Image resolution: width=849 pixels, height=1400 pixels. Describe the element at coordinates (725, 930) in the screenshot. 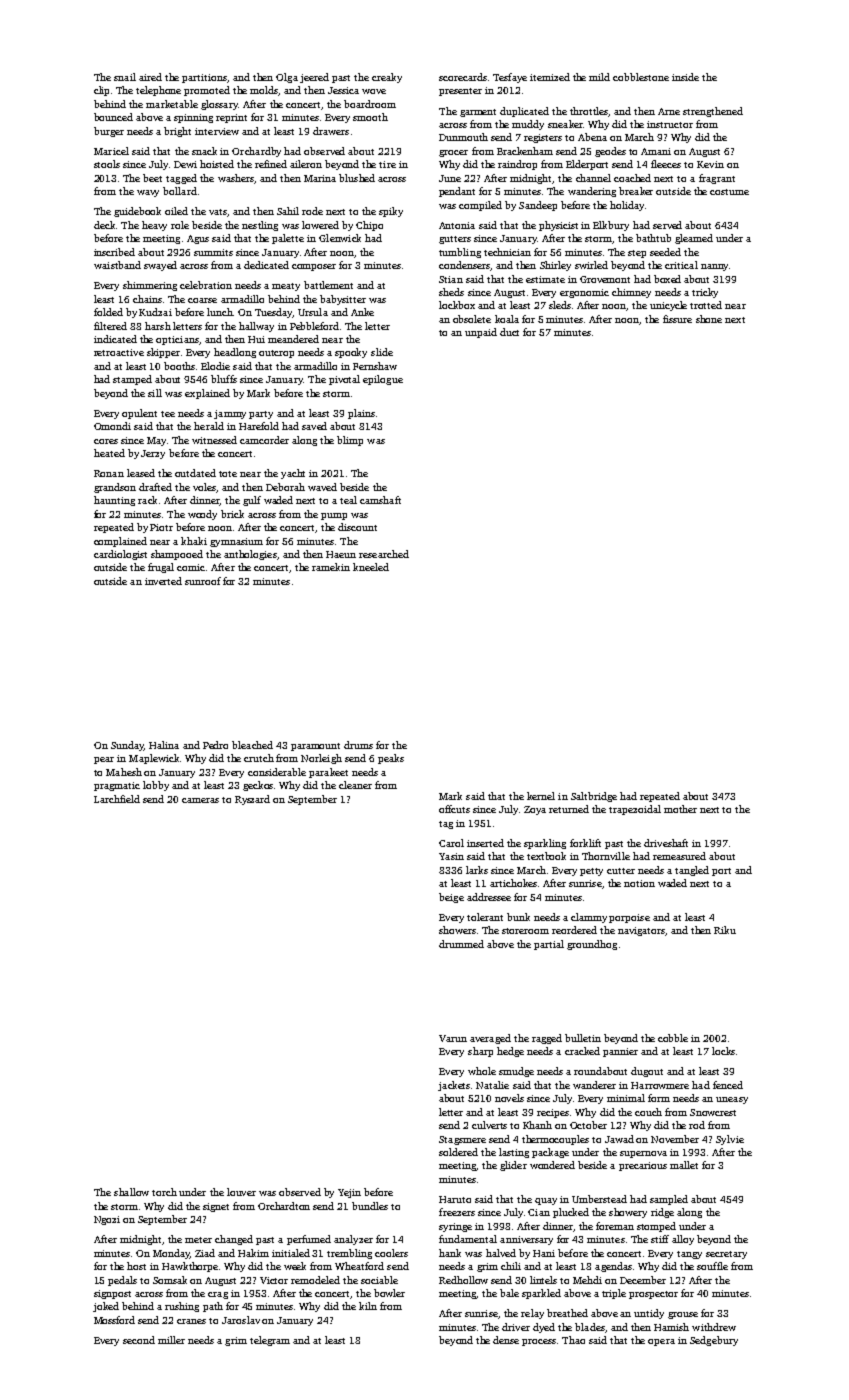

I see `Riku` at that location.
